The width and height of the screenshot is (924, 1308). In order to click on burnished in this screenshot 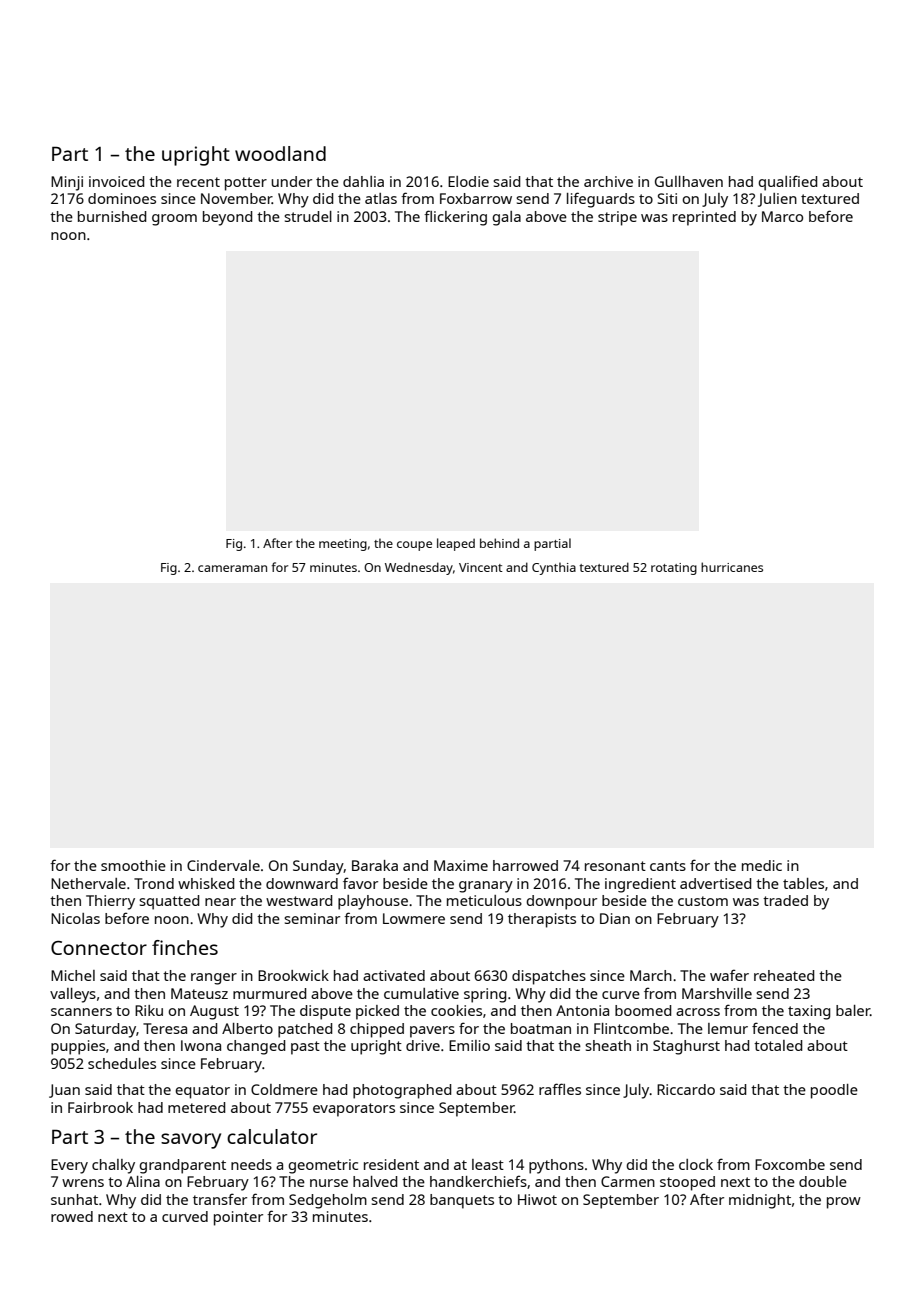, I will do `click(112, 216)`.
